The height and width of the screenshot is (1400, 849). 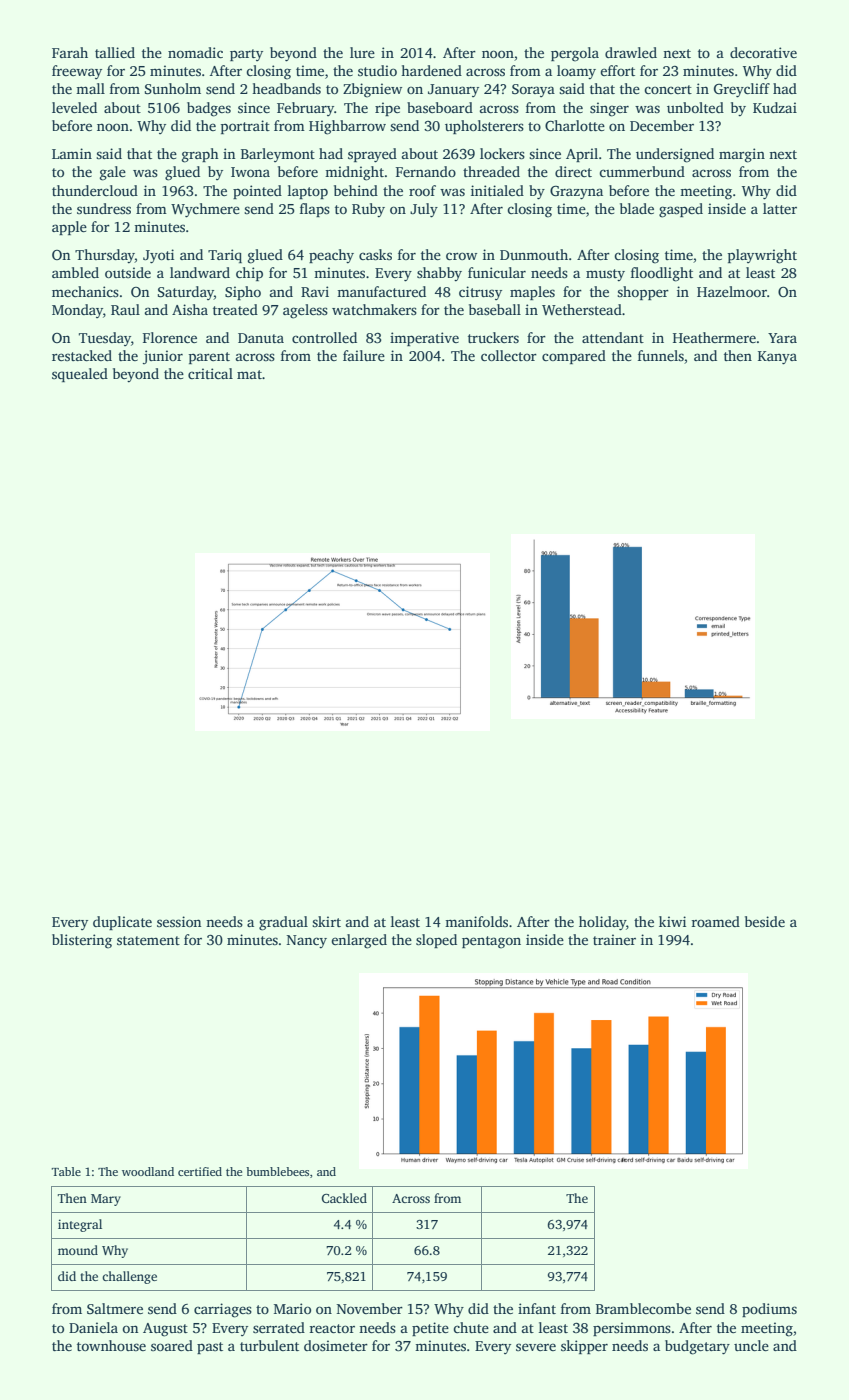 What do you see at coordinates (269, 1345) in the screenshot?
I see `turbulent` at bounding box center [269, 1345].
